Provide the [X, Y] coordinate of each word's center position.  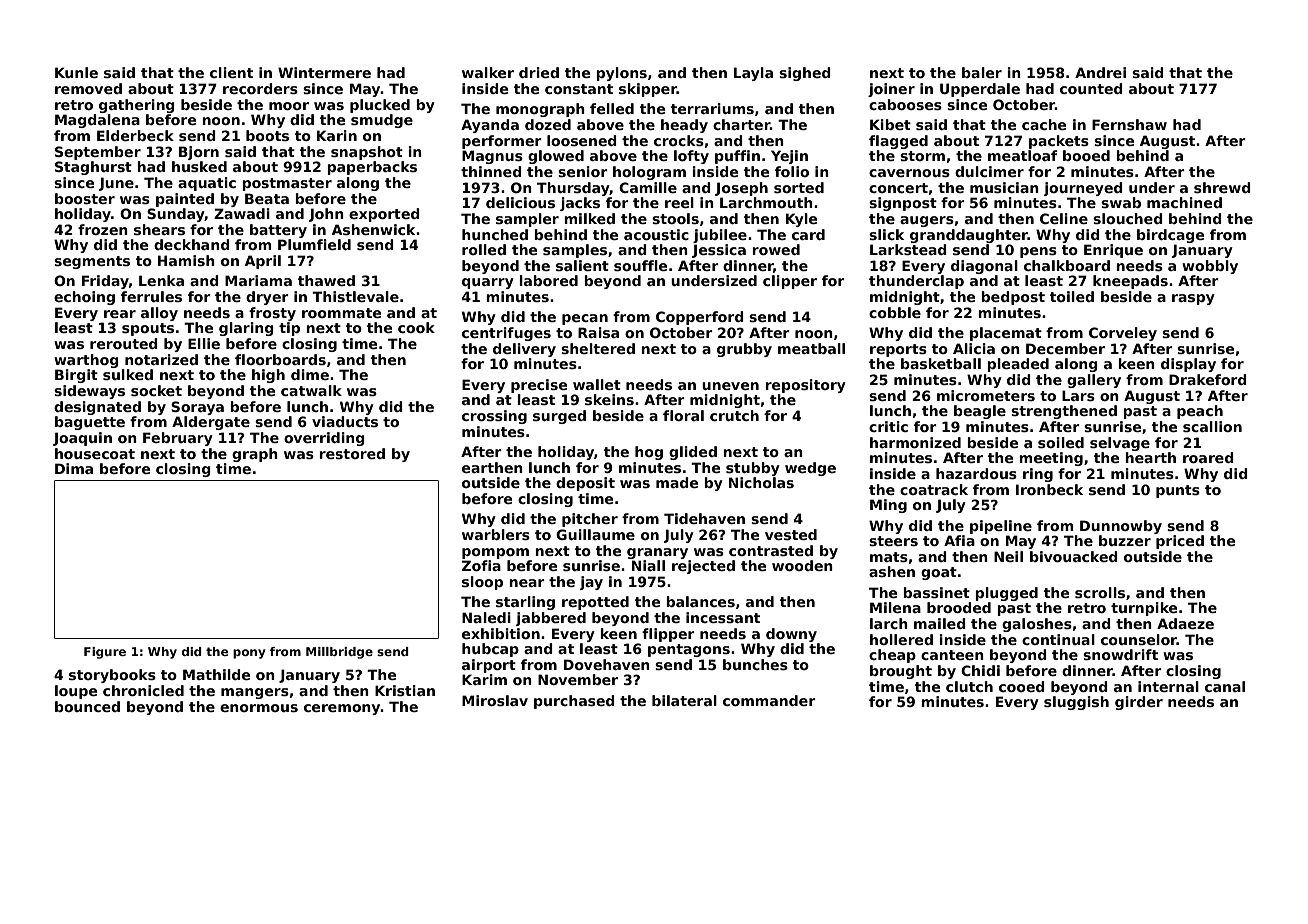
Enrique [1113, 251]
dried [539, 72]
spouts [148, 329]
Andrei [1100, 72]
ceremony [342, 709]
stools [675, 218]
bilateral [684, 700]
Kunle [76, 72]
